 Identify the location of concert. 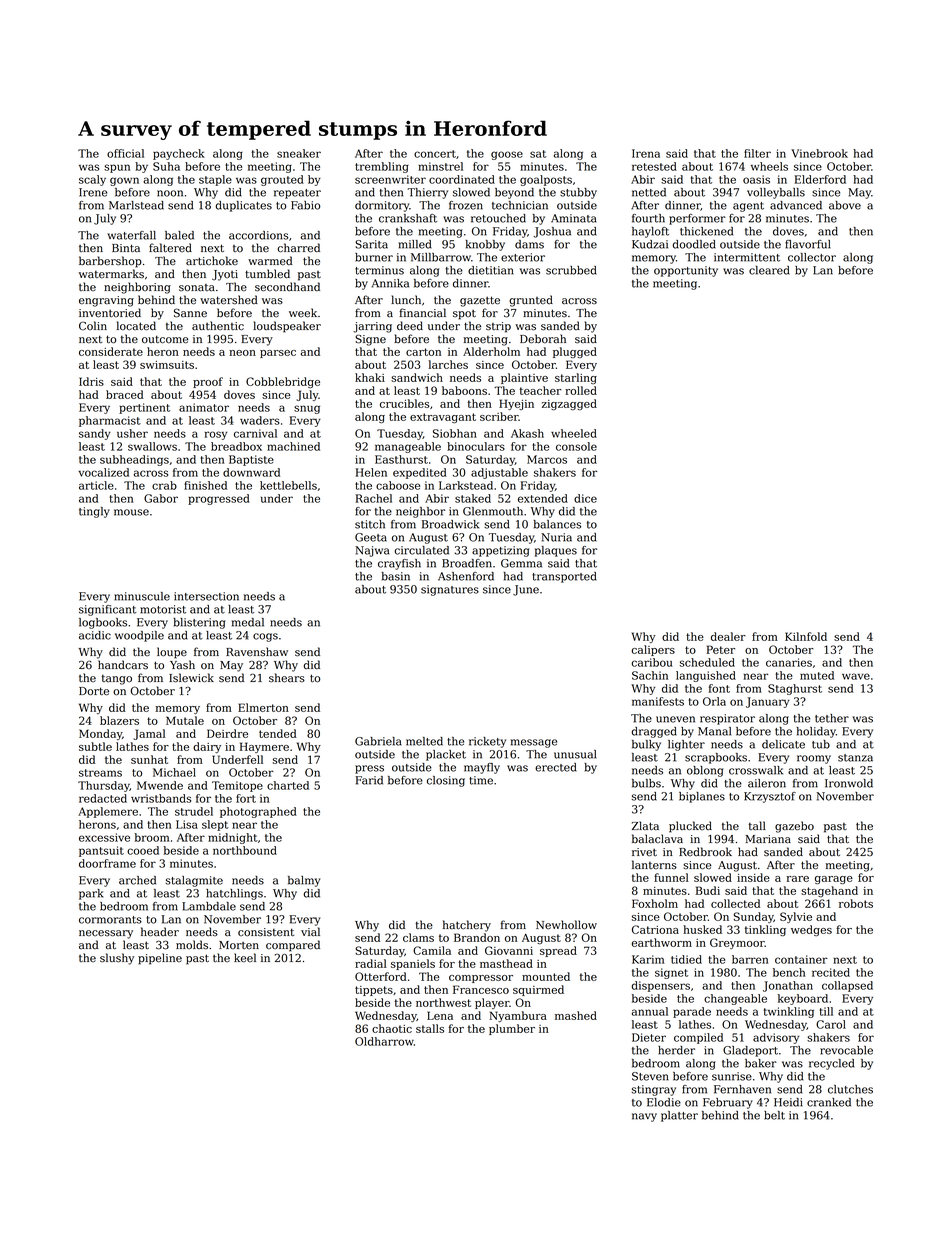
(435, 154).
